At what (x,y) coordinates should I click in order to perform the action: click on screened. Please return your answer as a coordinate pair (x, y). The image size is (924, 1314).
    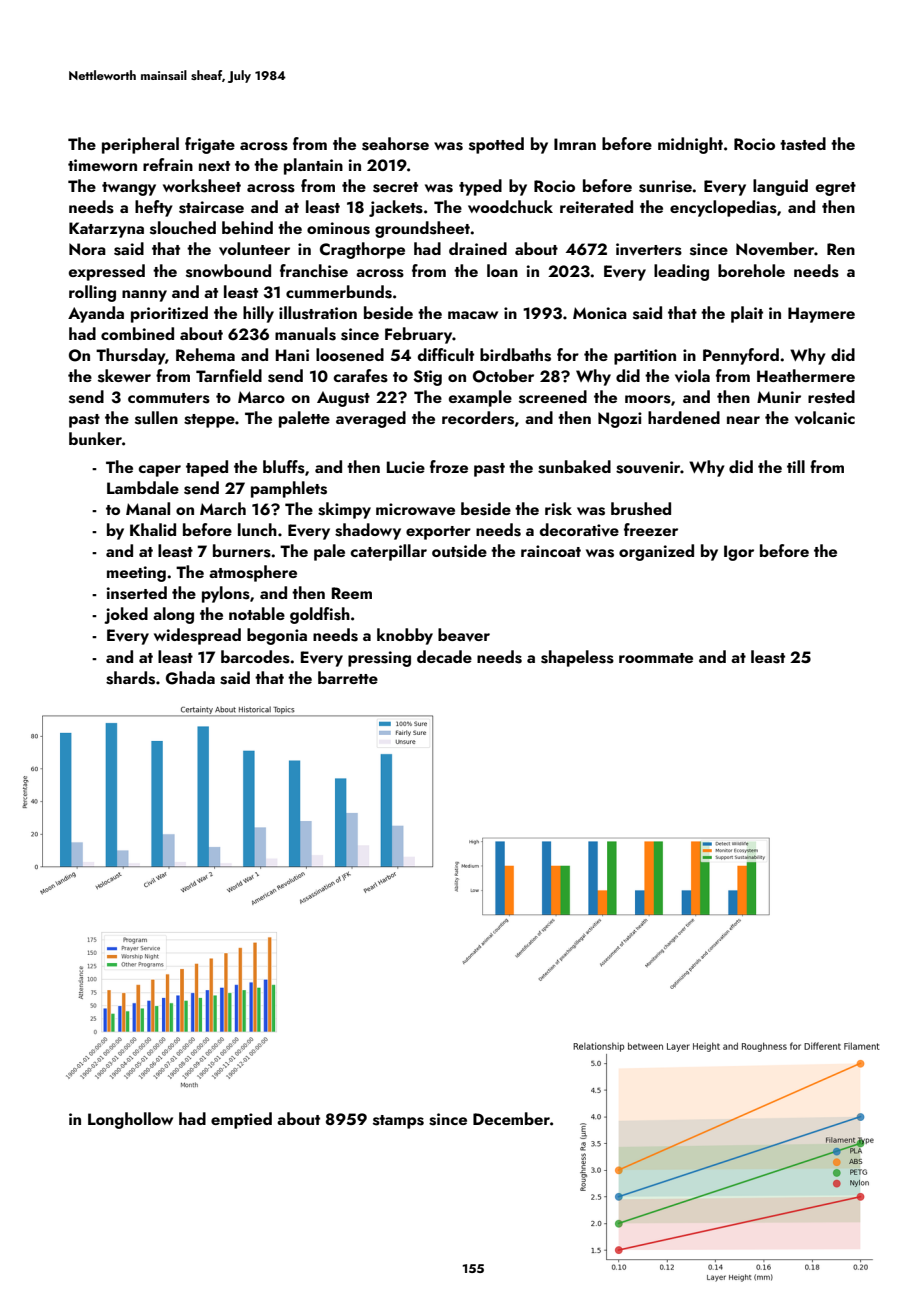
    Looking at the image, I should click on (553, 397).
